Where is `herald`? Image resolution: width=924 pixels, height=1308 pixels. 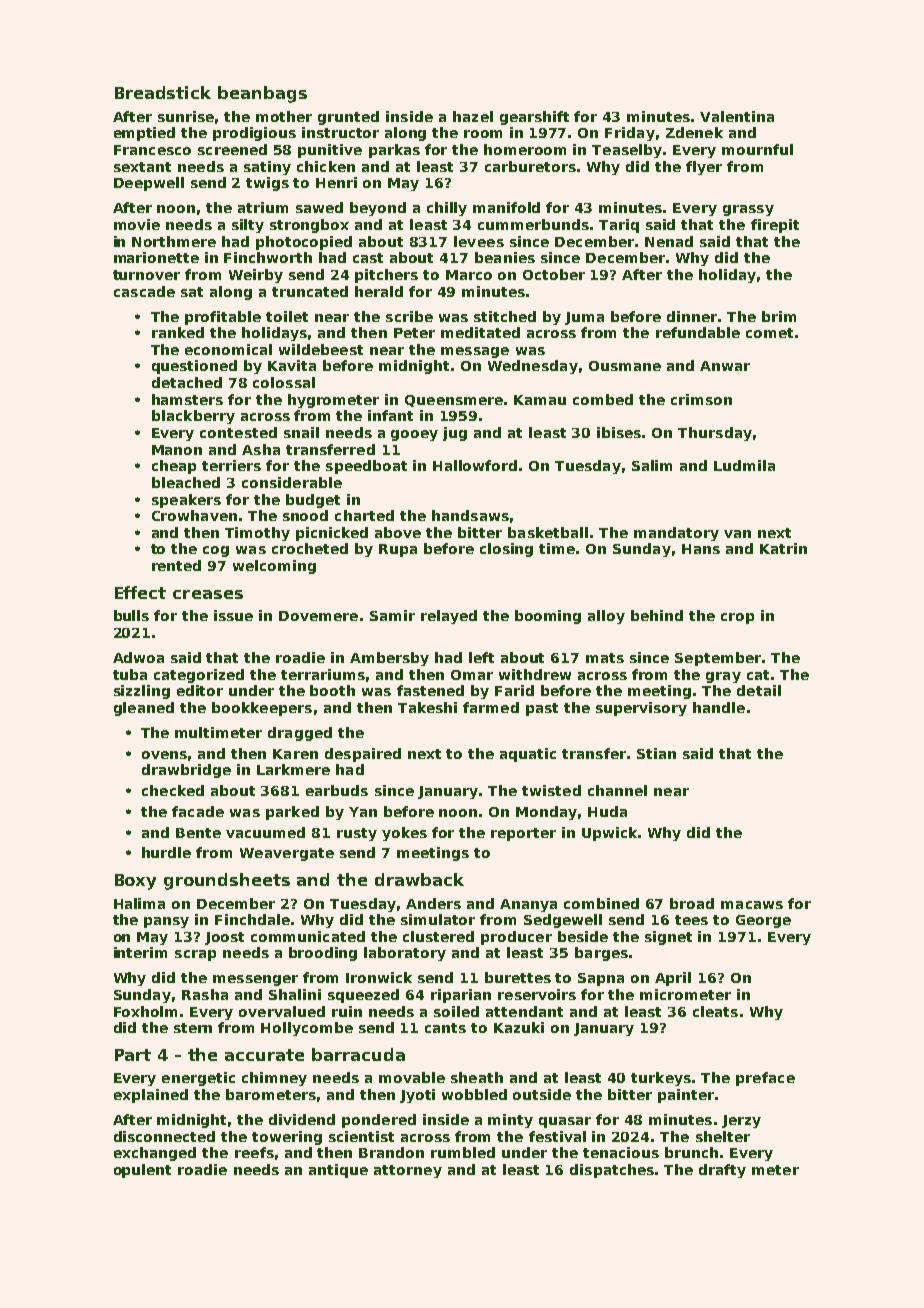 herald is located at coordinates (379, 291).
